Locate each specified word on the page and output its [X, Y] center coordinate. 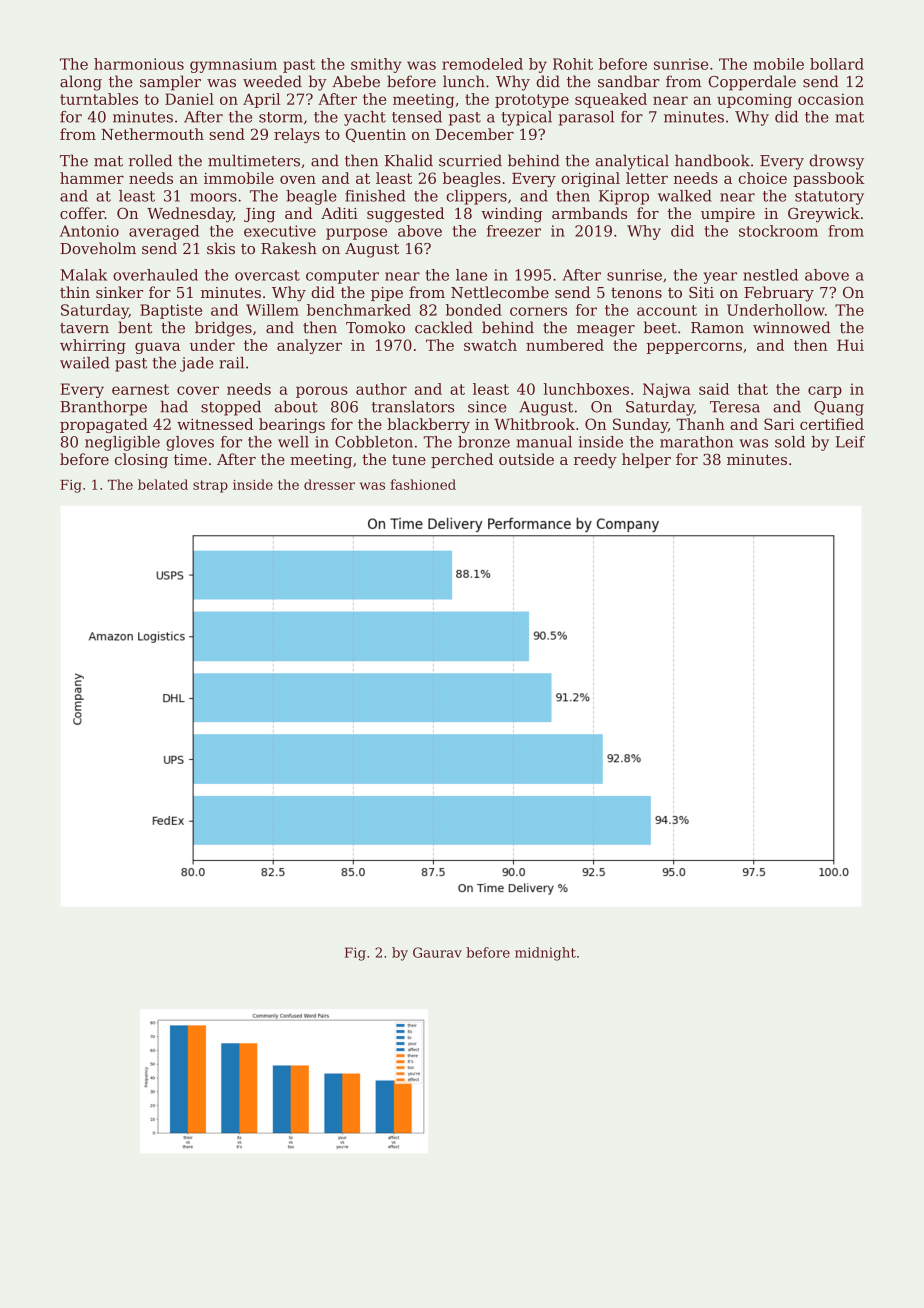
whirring [93, 346]
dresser [329, 484]
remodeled [482, 64]
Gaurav [437, 952]
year [720, 278]
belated [163, 484]
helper [646, 460]
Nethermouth [152, 134]
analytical [632, 162]
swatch [490, 345]
